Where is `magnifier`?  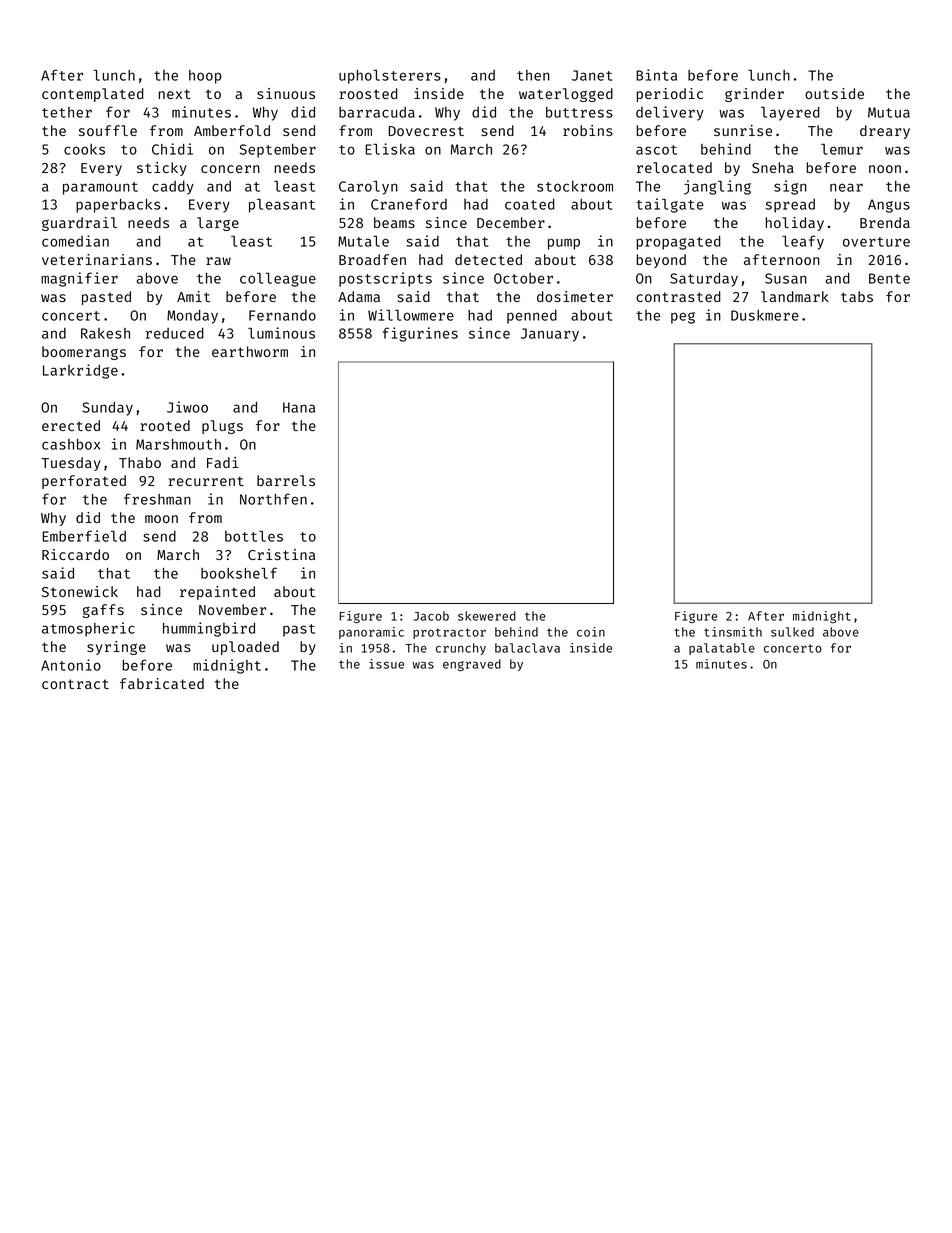
magnifier is located at coordinates (79, 279).
